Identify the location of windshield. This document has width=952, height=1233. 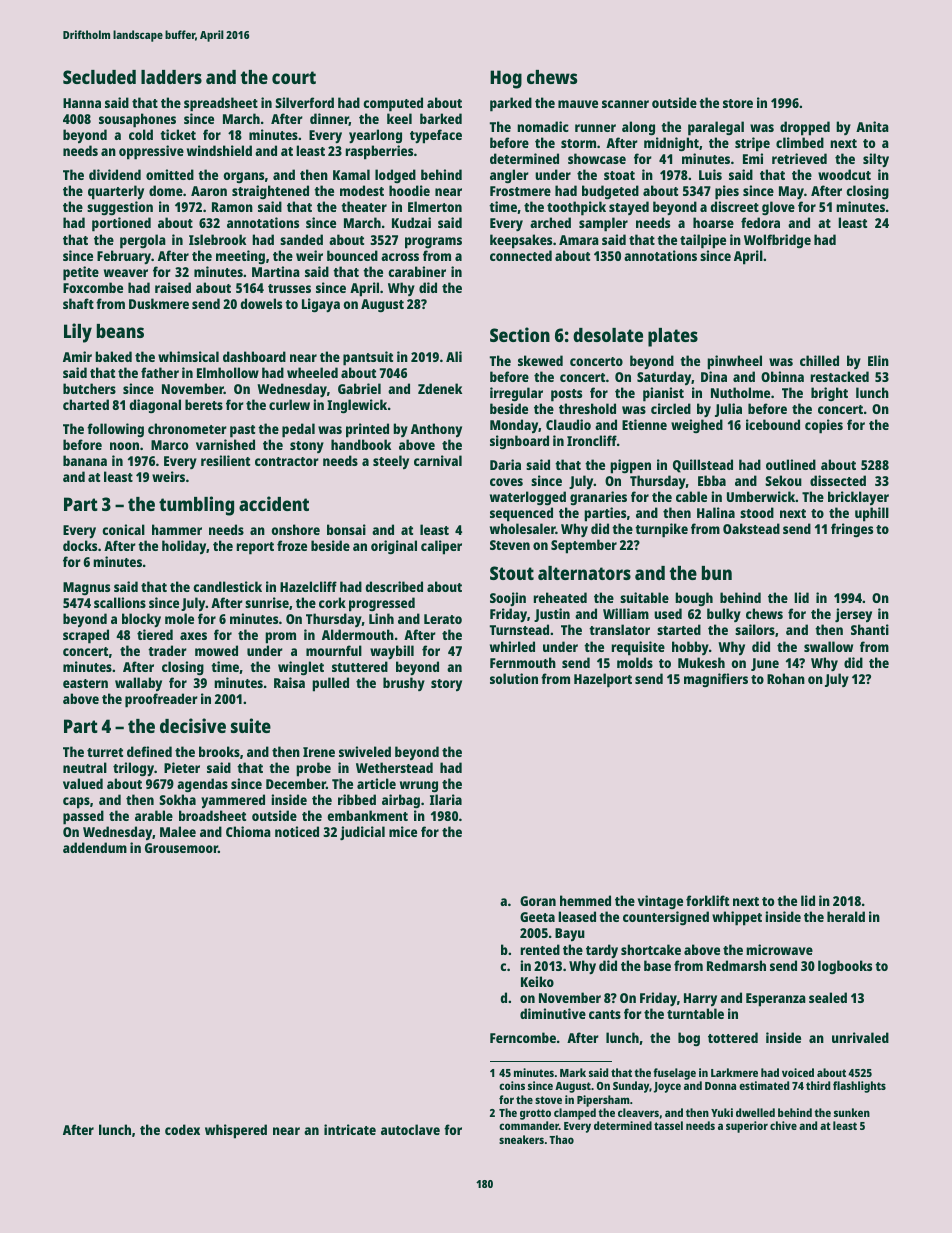
(219, 150).
